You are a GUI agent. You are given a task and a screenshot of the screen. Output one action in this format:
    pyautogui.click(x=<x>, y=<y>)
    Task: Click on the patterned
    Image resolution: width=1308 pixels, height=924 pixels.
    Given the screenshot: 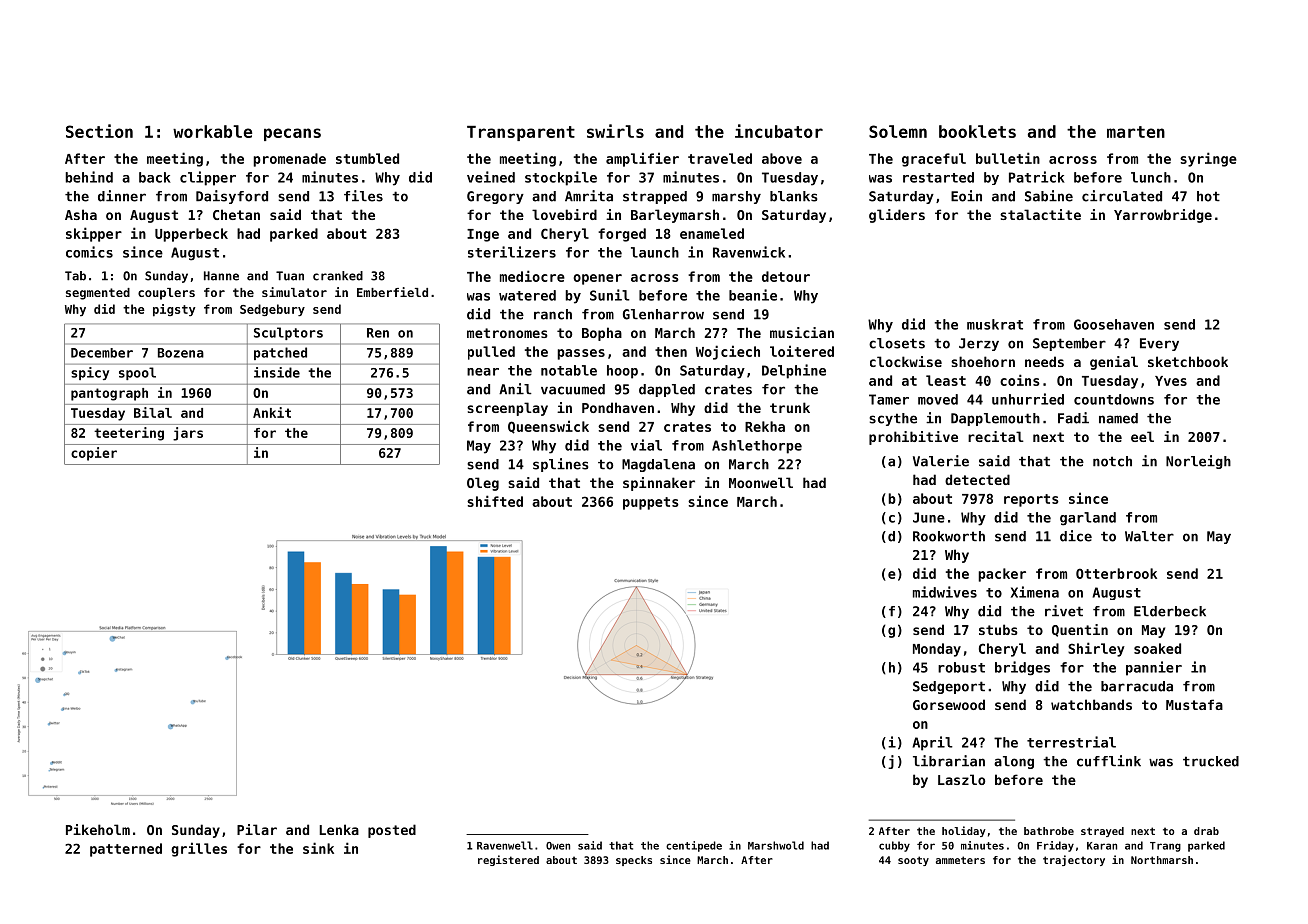 What is the action you would take?
    pyautogui.click(x=126, y=850)
